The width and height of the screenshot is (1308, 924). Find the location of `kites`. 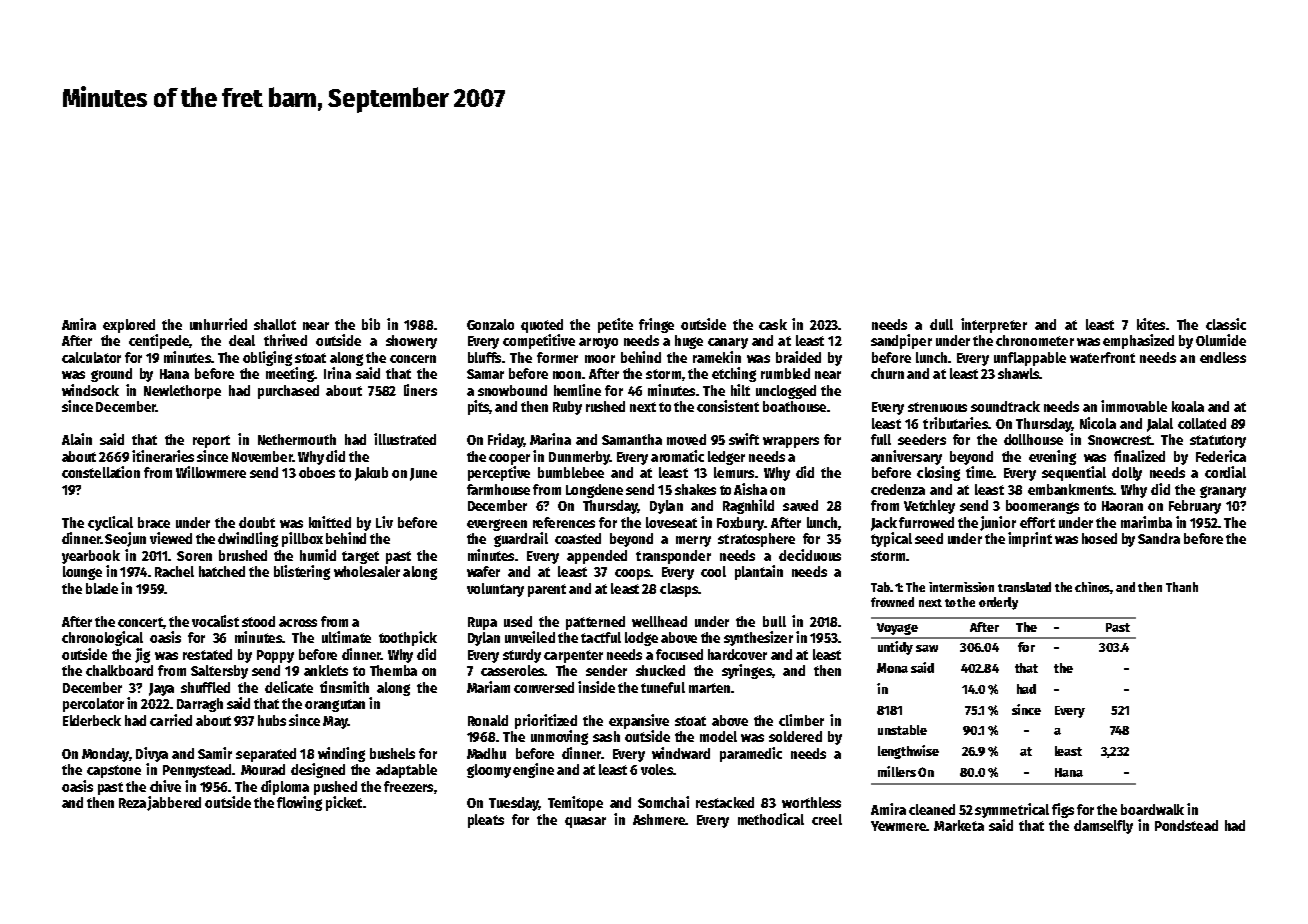

kites is located at coordinates (1151, 324).
